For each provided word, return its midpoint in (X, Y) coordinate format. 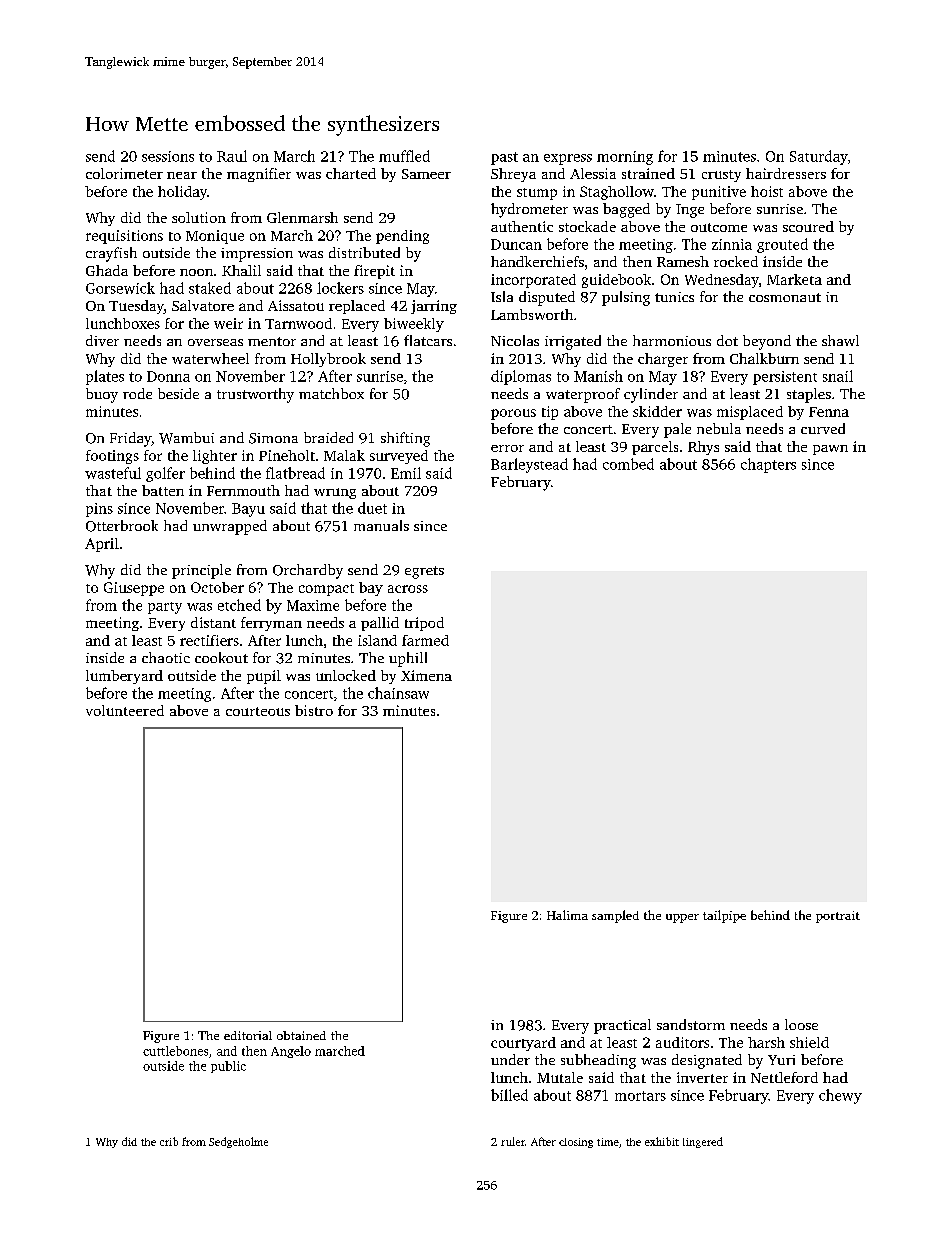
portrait (838, 917)
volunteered (125, 710)
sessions (168, 156)
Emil (406, 473)
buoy (102, 395)
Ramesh (683, 261)
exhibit (662, 1141)
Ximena (426, 675)
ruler (513, 1141)
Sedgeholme (238, 1142)
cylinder (651, 395)
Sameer (426, 174)
